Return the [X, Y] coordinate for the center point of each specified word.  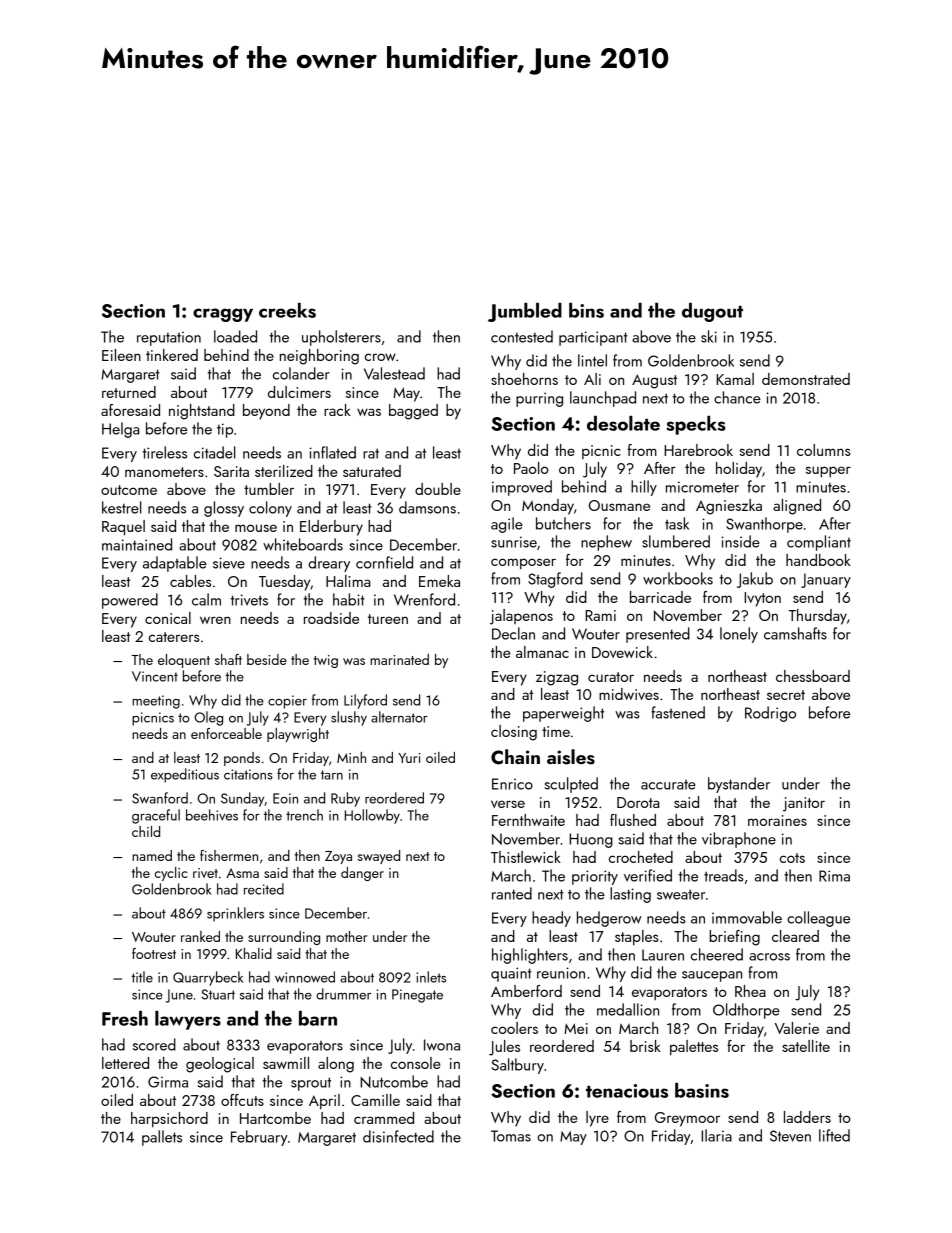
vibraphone [739, 840]
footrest [154, 953]
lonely [739, 635]
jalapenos [521, 617]
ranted [512, 893]
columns [824, 450]
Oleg [208, 718]
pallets [162, 1138]
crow [380, 357]
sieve [229, 563]
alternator [399, 717]
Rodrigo [770, 714]
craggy [223, 315]
